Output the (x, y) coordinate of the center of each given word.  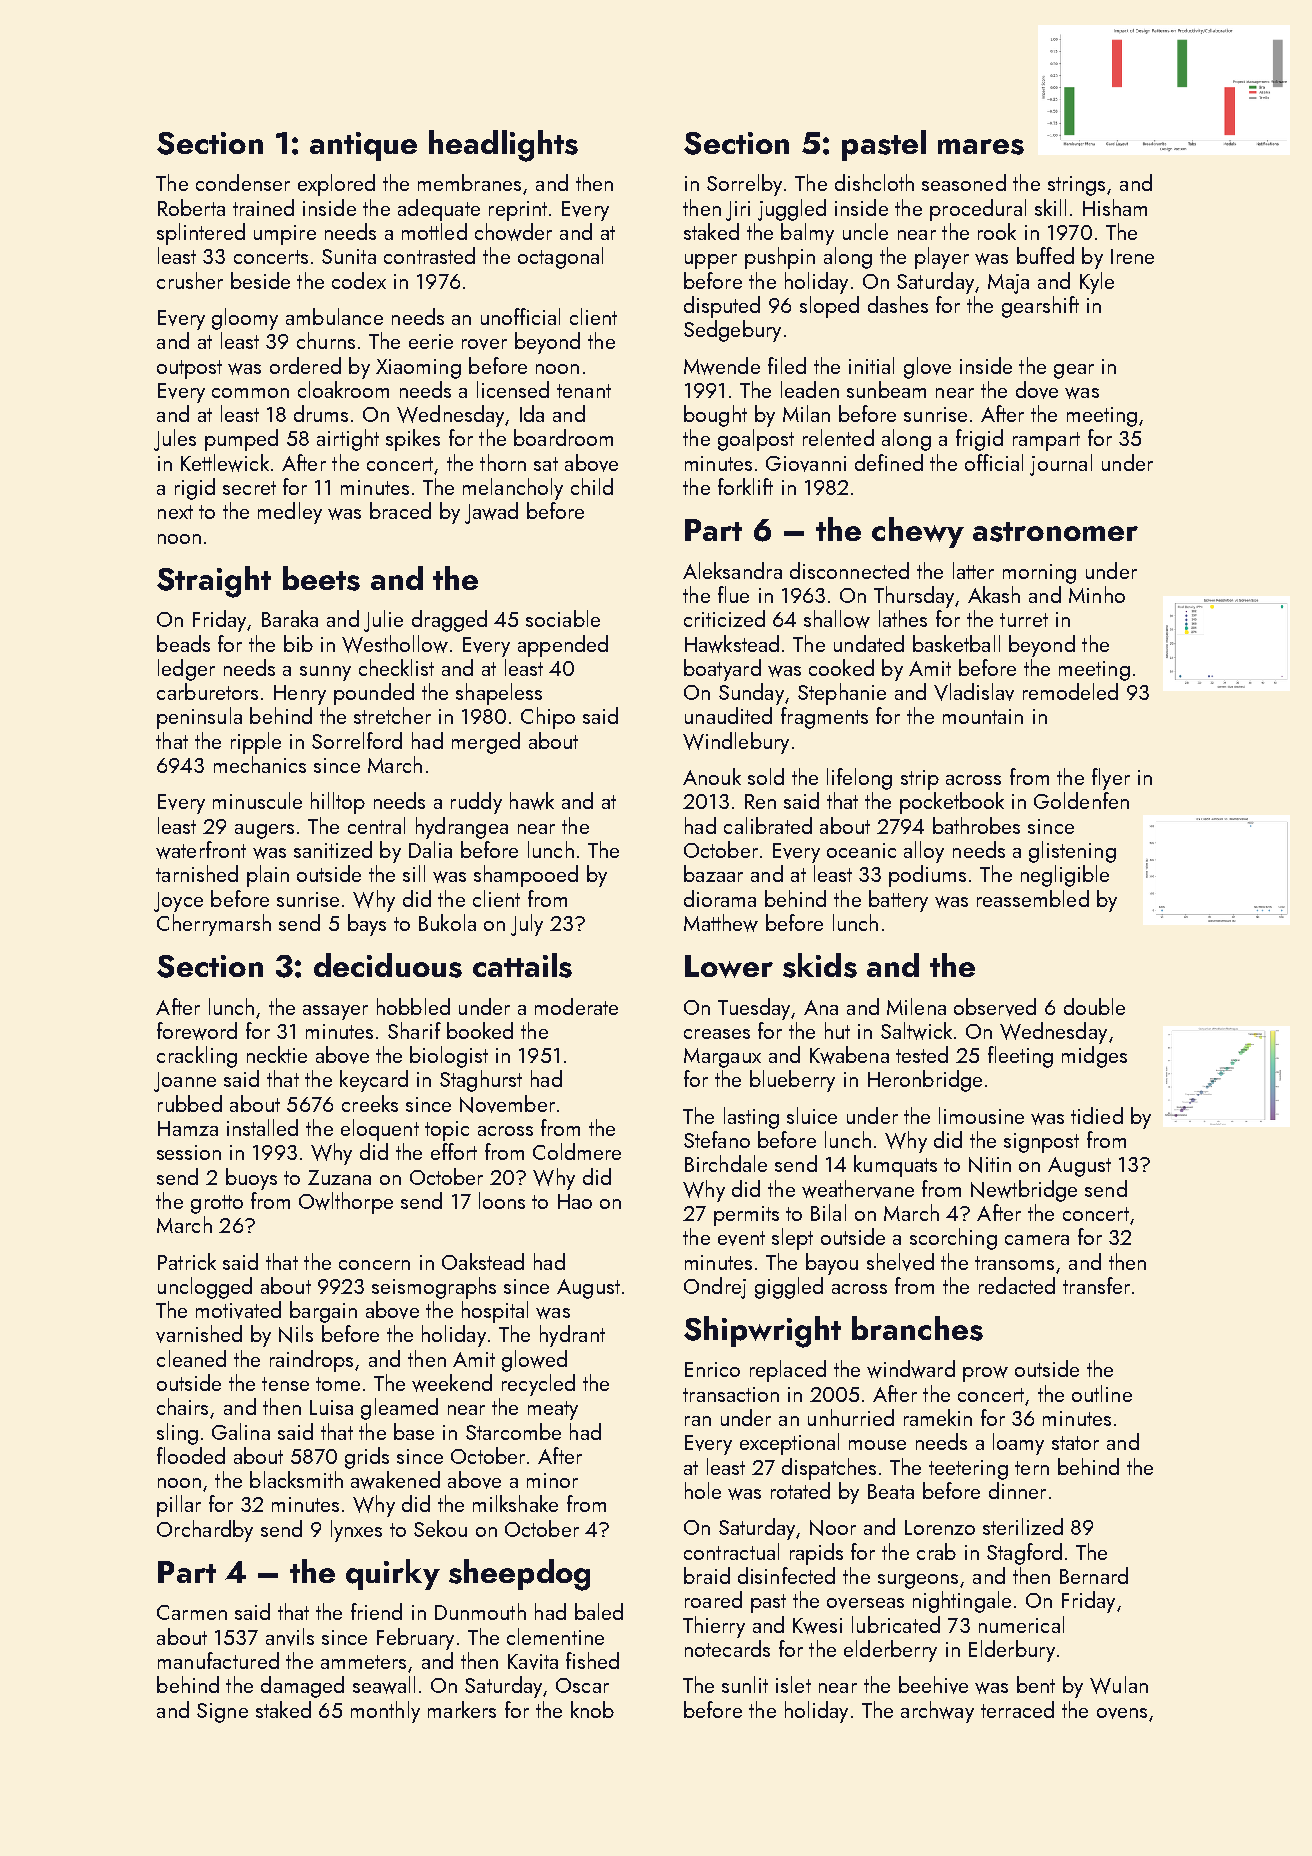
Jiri (738, 211)
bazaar (713, 873)
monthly (385, 1712)
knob (592, 1709)
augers (264, 831)
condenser (243, 182)
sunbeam (886, 389)
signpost (1041, 1143)
